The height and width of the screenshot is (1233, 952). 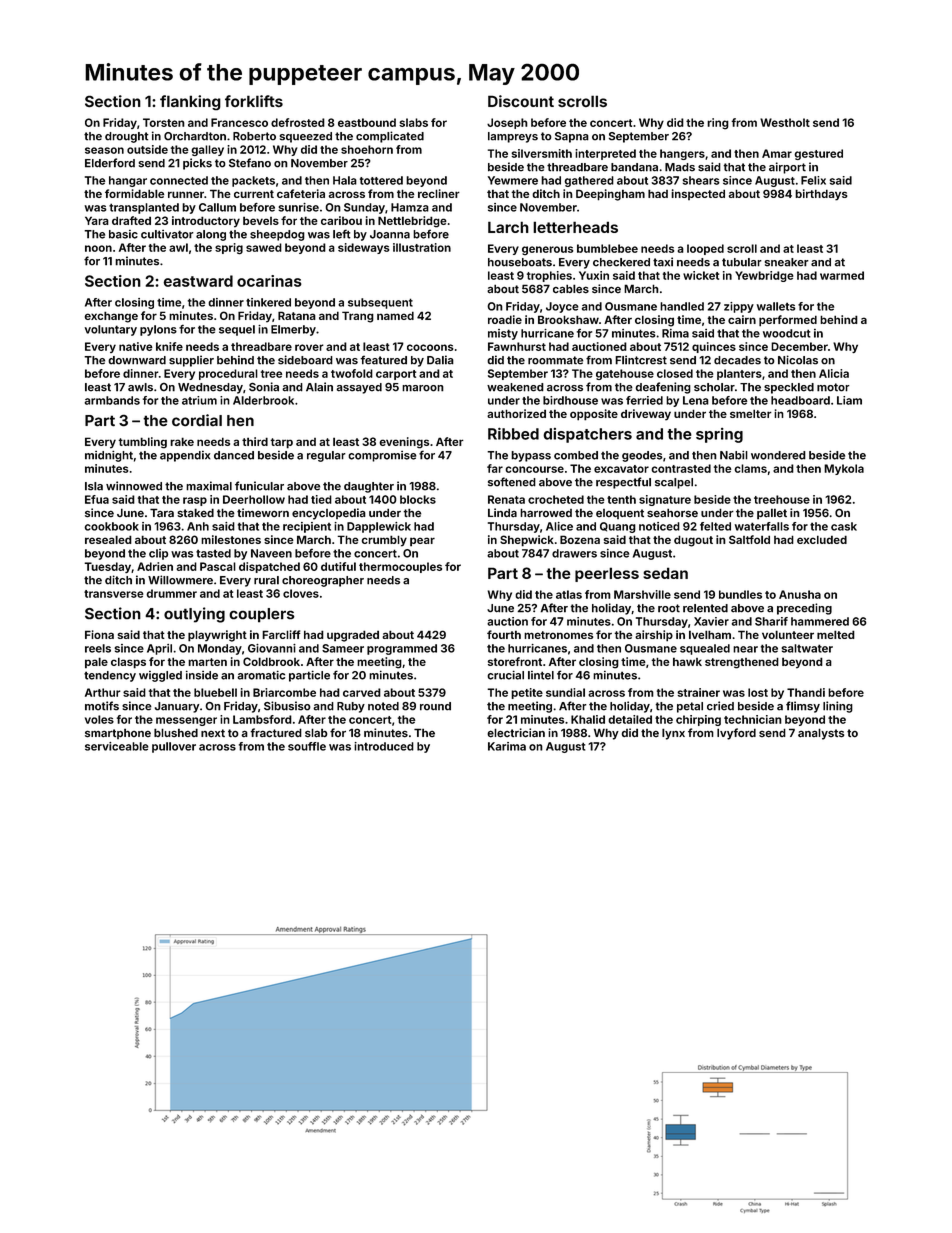 I want to click on bluebell, so click(x=215, y=692).
